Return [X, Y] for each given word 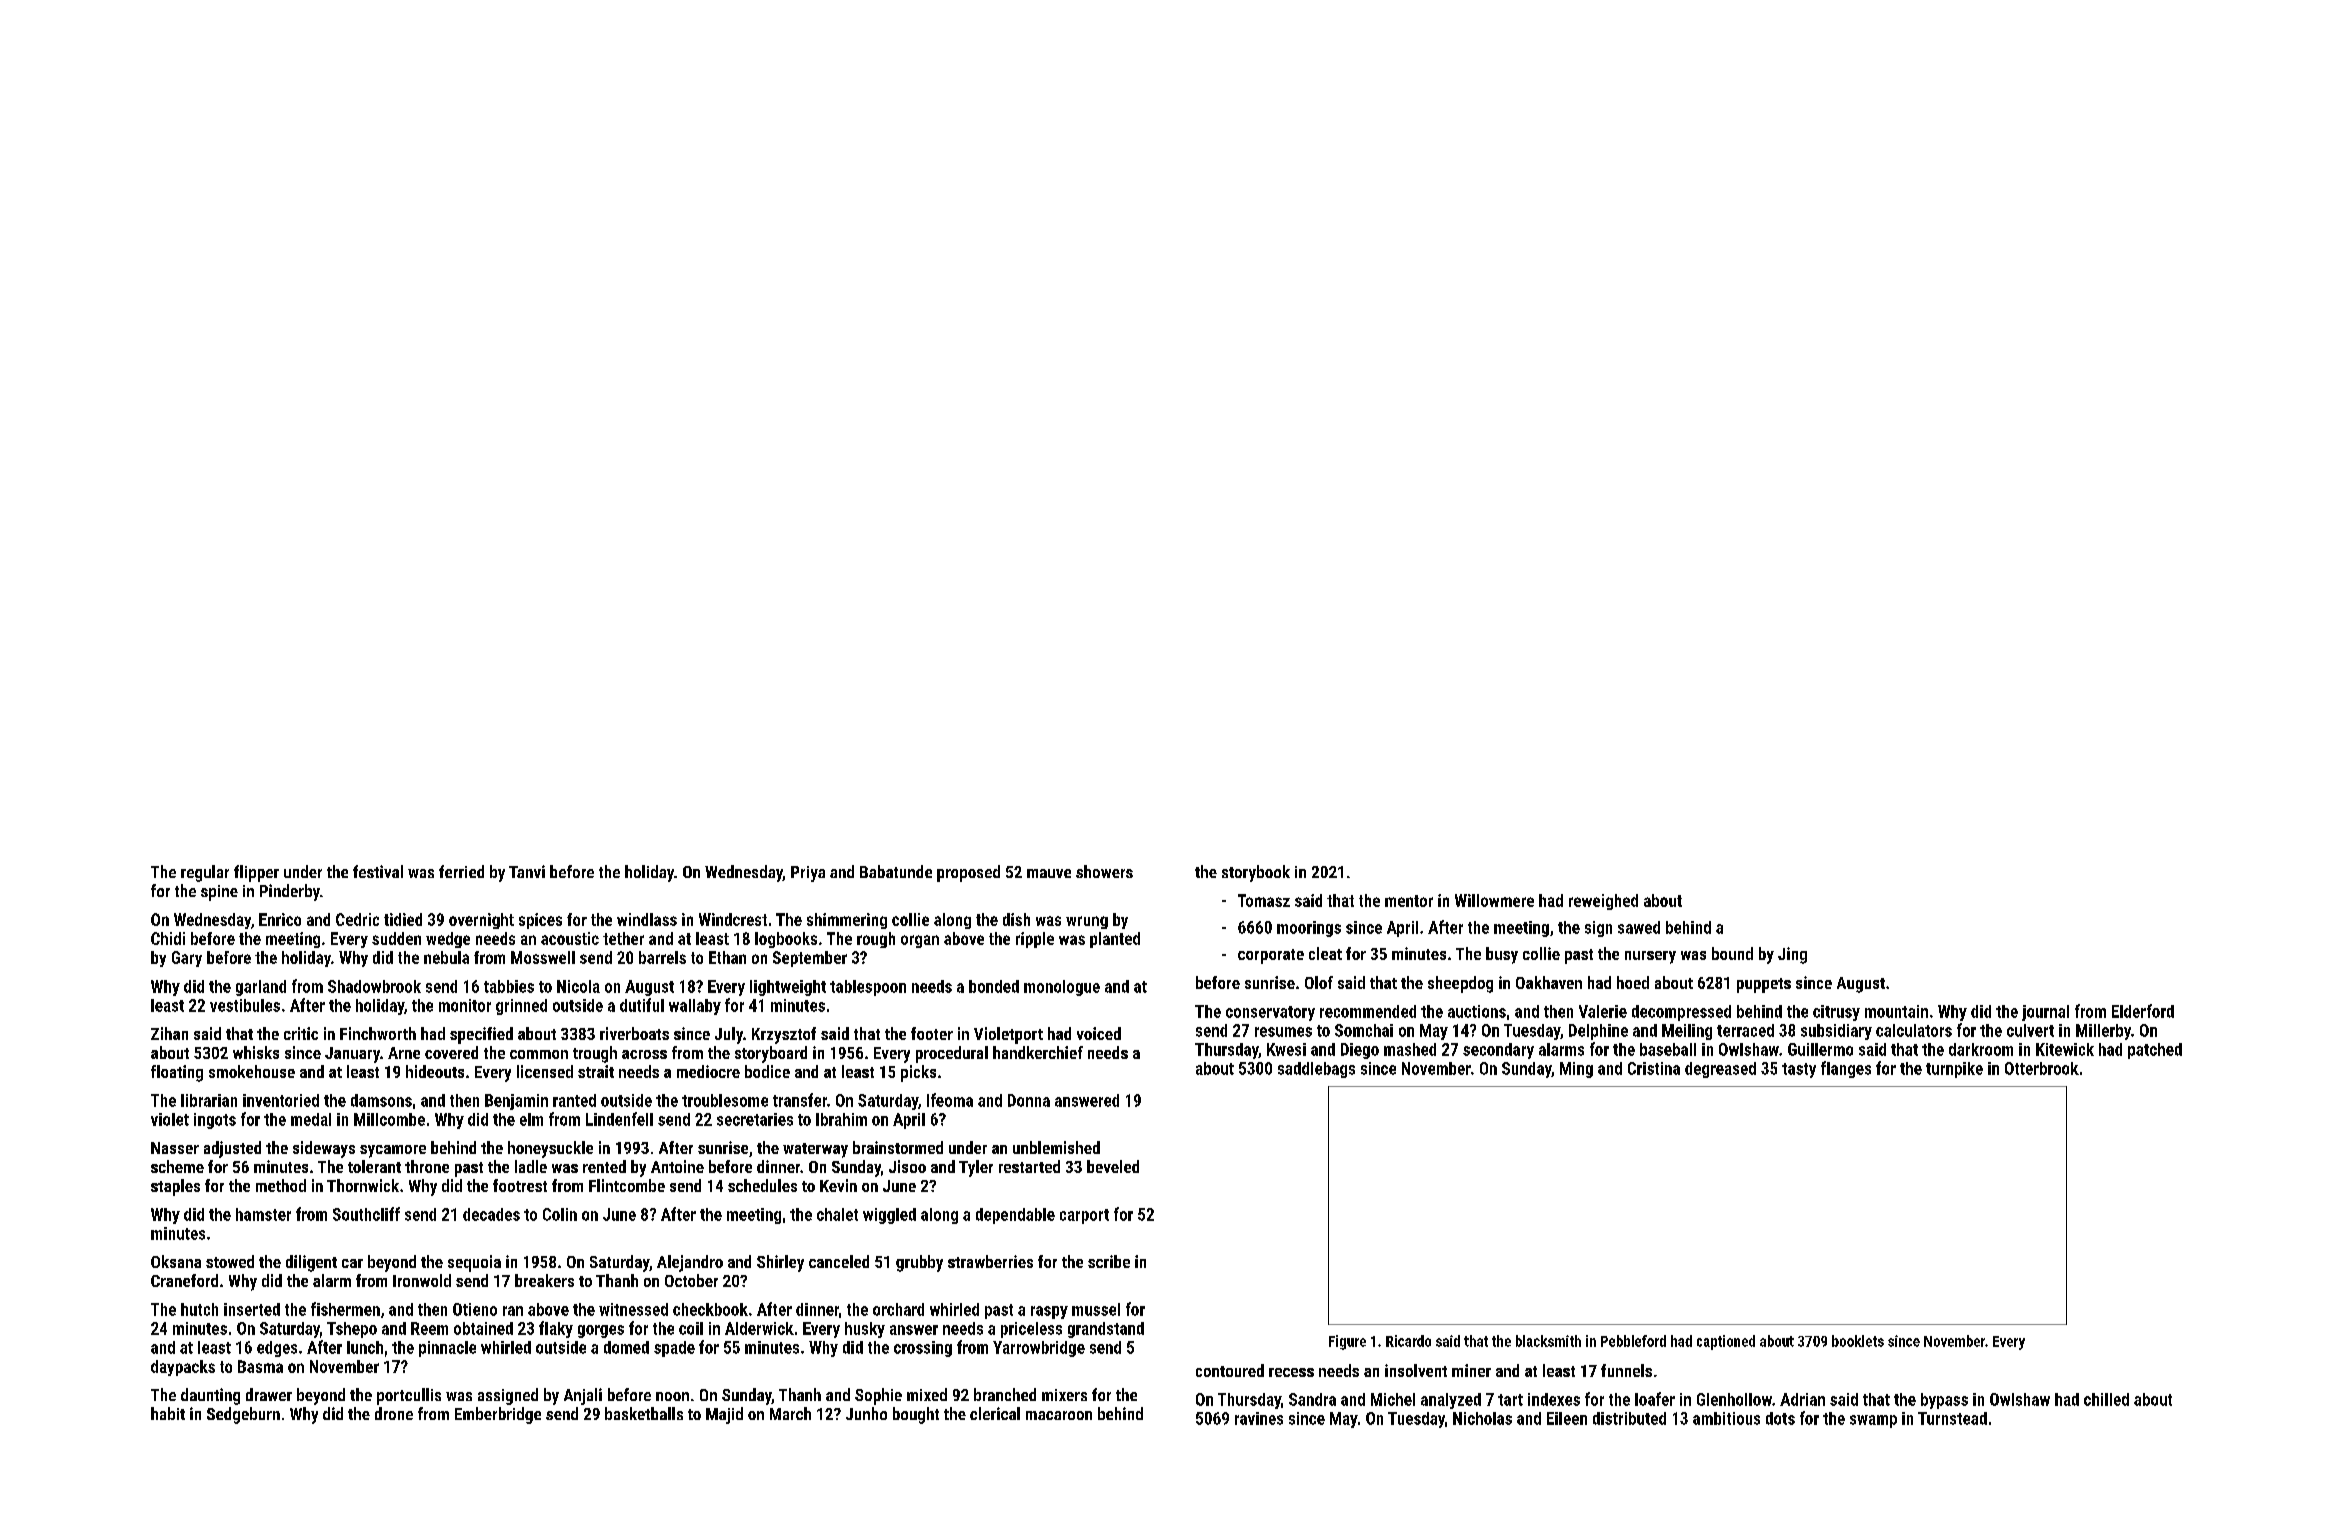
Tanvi [527, 871]
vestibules [245, 1005]
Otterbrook [2042, 1068]
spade [674, 1349]
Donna [1029, 1100]
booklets [1858, 1341]
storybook [1256, 873]
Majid [724, 1415]
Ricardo [1408, 1341]
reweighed [1603, 902]
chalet [837, 1214]
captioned [1726, 1342]
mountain [1896, 1011]
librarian [209, 1100]
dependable [1015, 1216]
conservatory [1270, 1013]
